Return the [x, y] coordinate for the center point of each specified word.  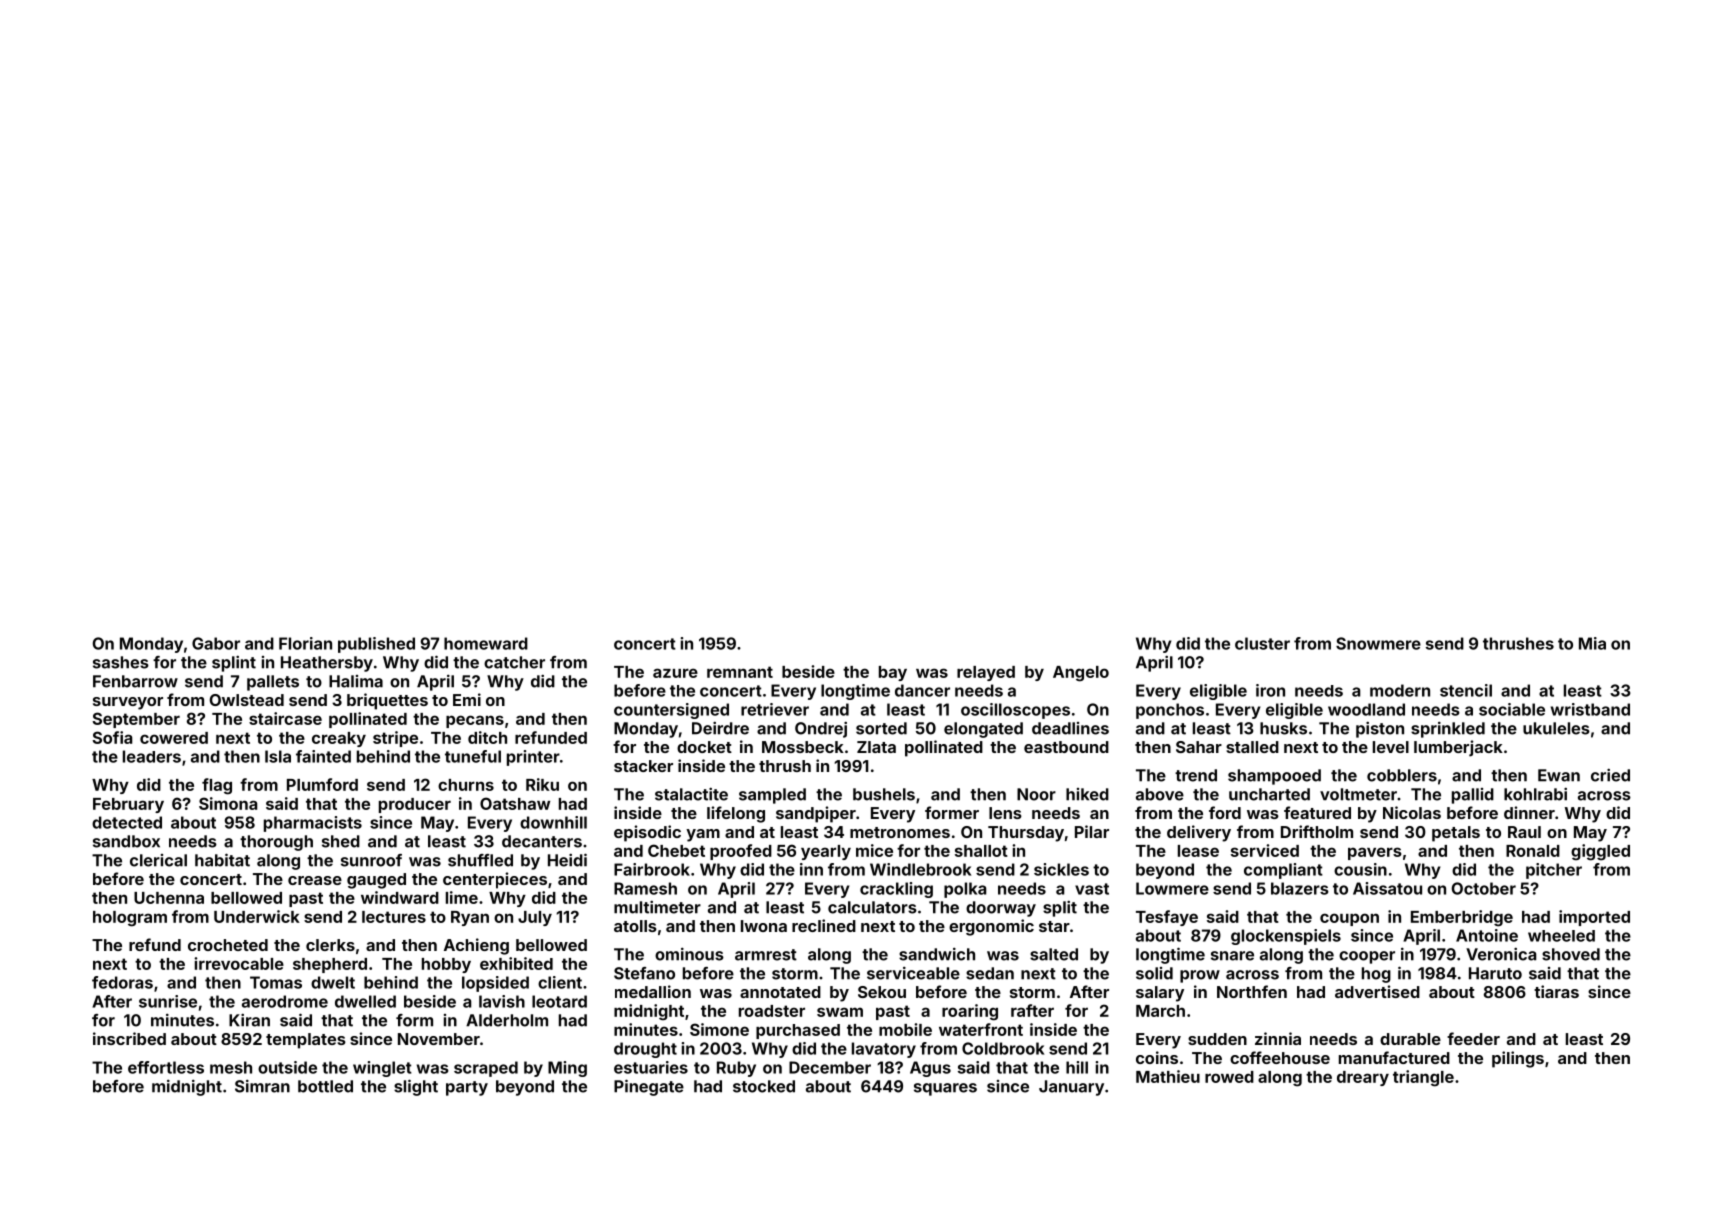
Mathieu [1168, 1076]
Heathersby [327, 664]
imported [1594, 918]
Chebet [676, 850]
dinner [1529, 812]
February [128, 805]
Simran [262, 1086]
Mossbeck [803, 747]
